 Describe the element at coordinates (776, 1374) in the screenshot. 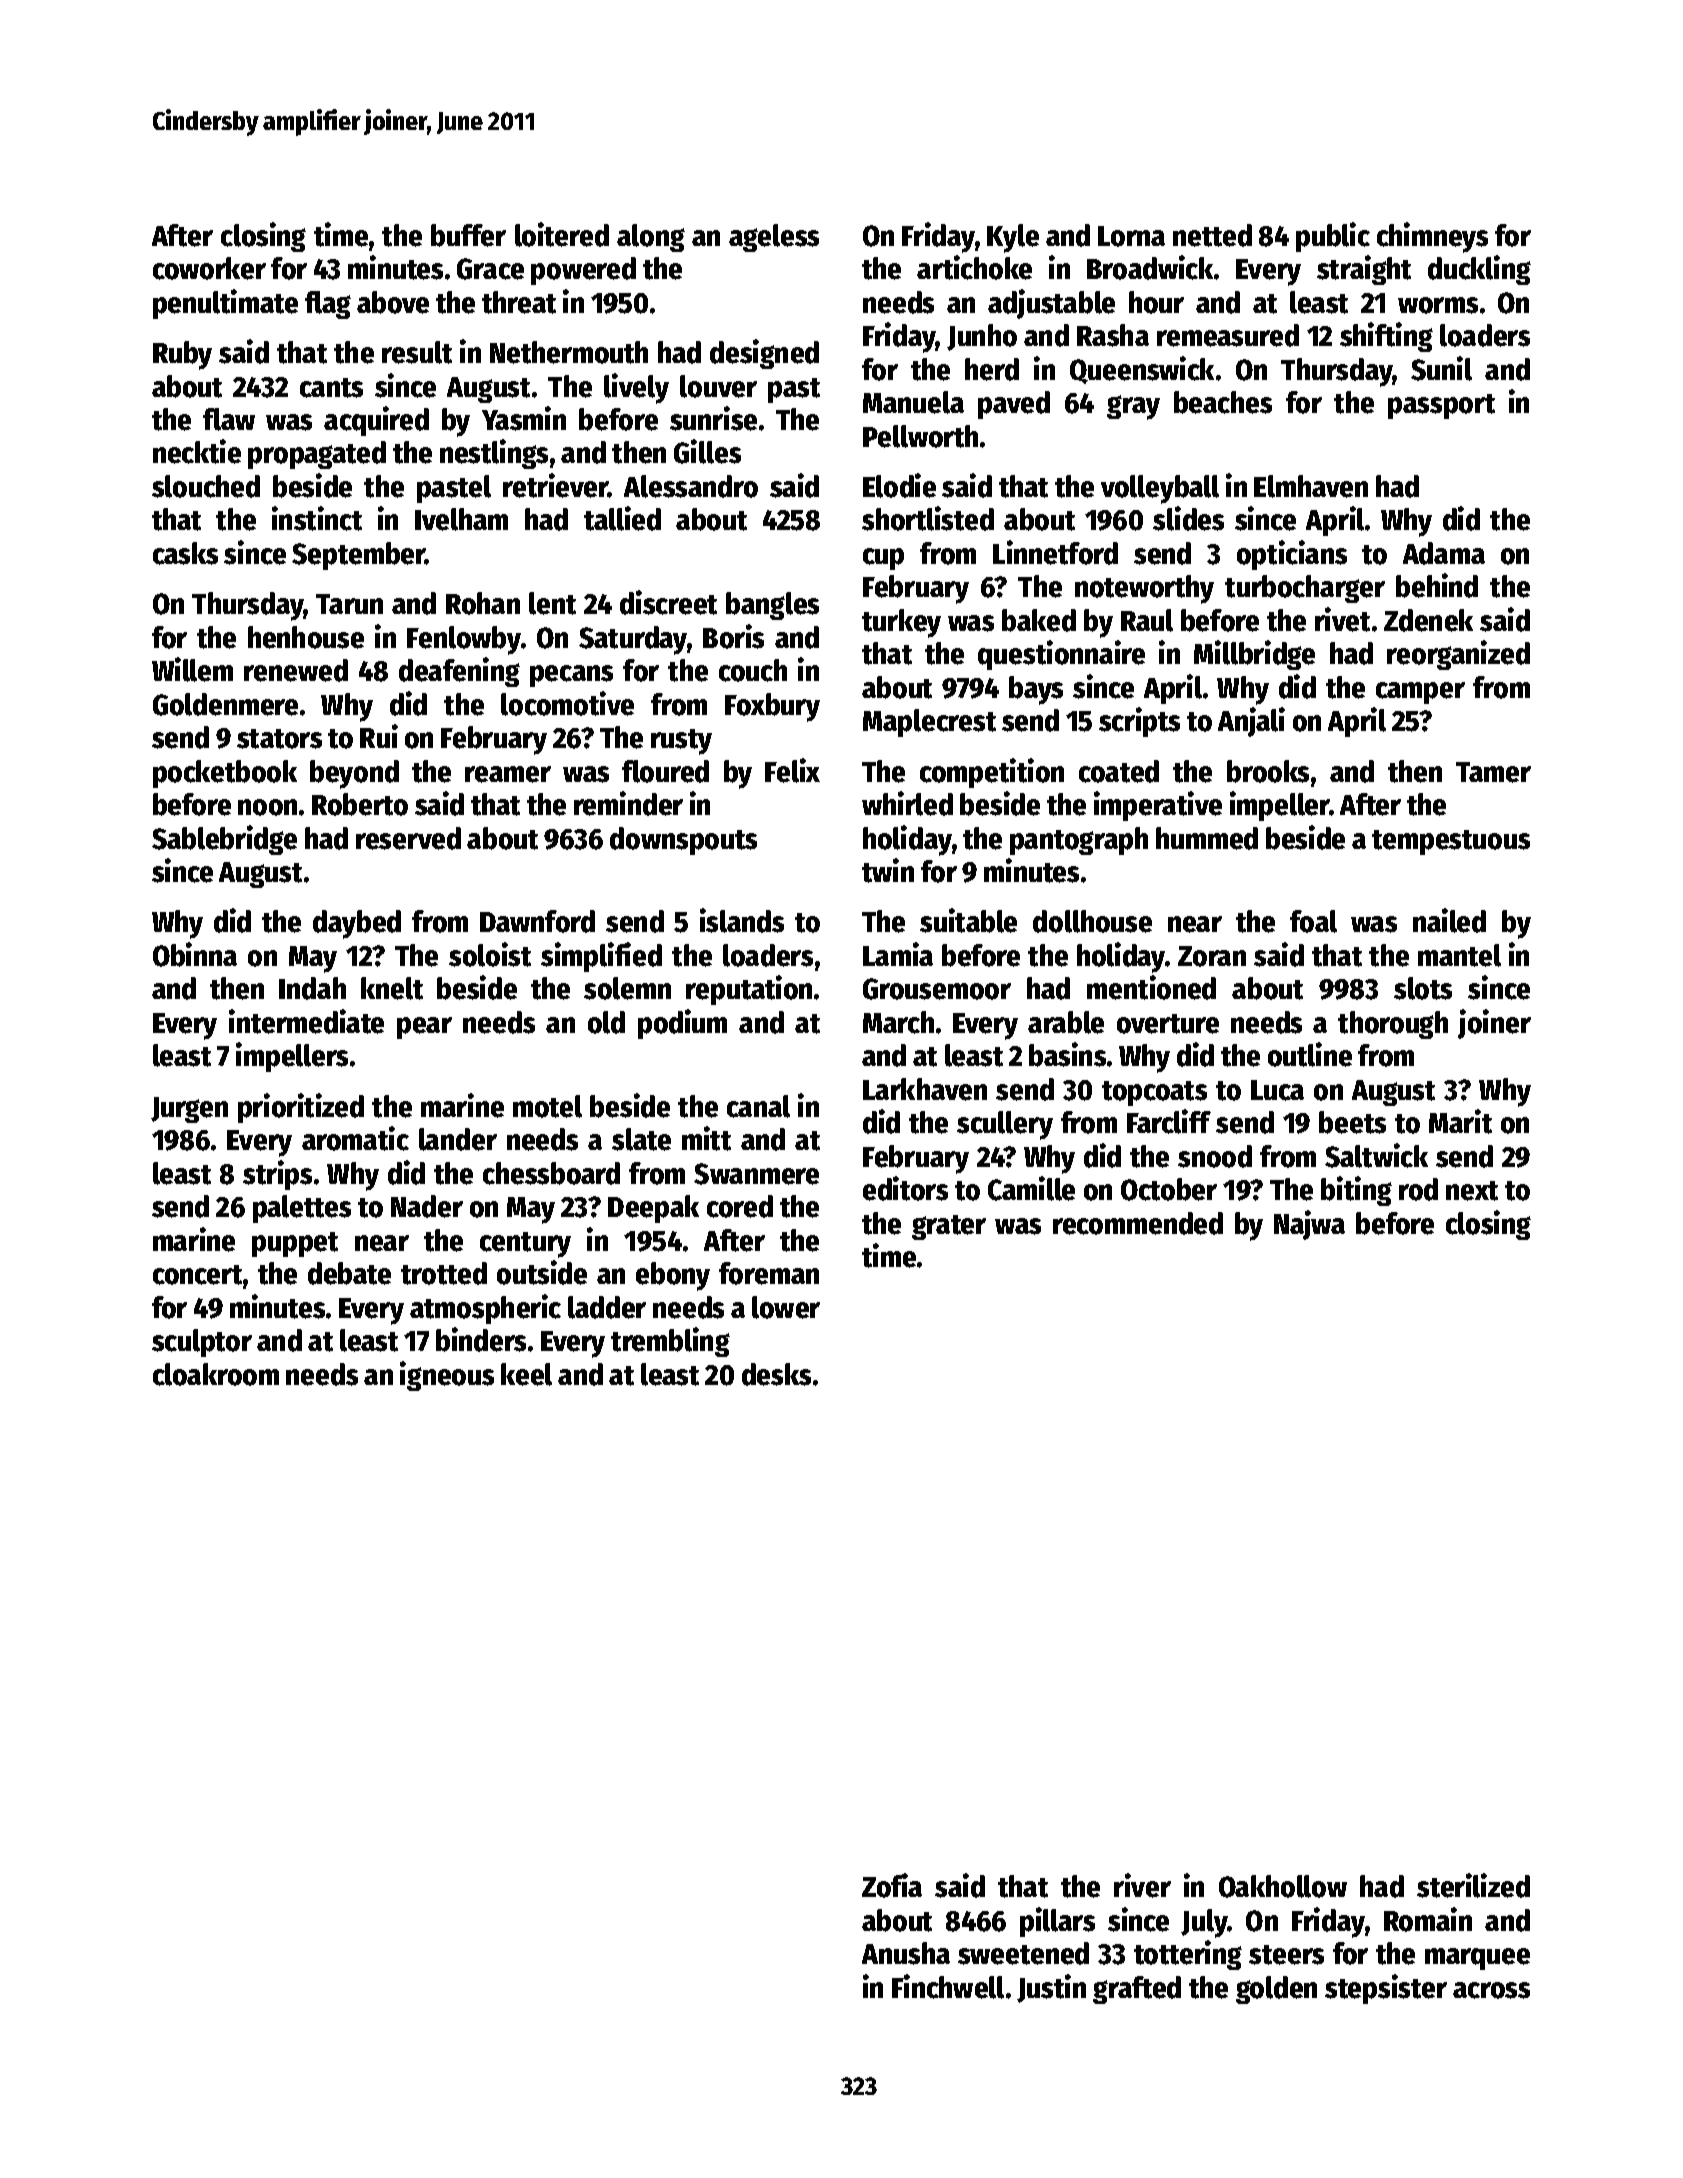

I see `desks` at that location.
